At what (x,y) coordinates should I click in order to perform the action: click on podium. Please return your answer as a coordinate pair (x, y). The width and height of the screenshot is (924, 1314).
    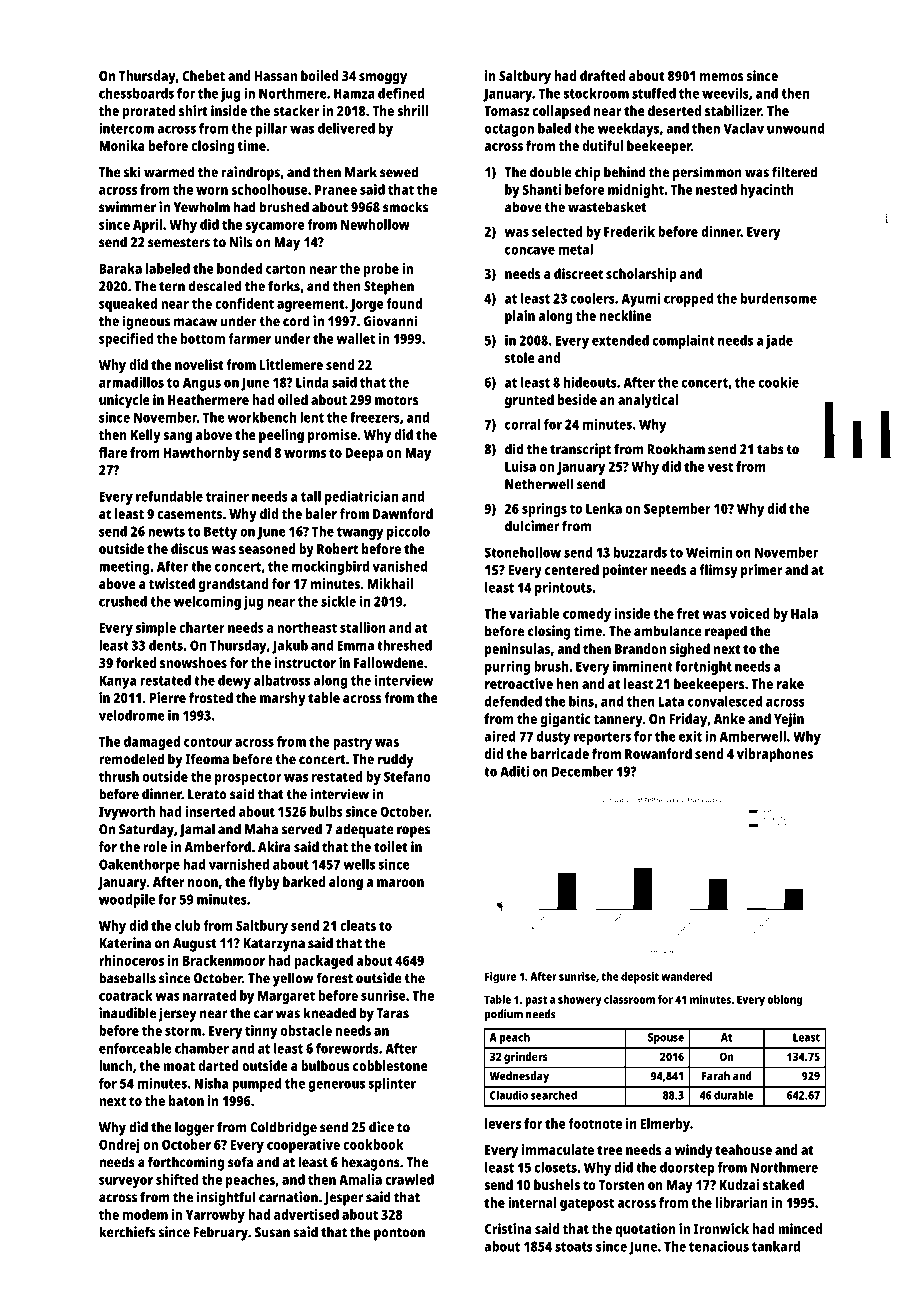
    Looking at the image, I should click on (504, 1015).
